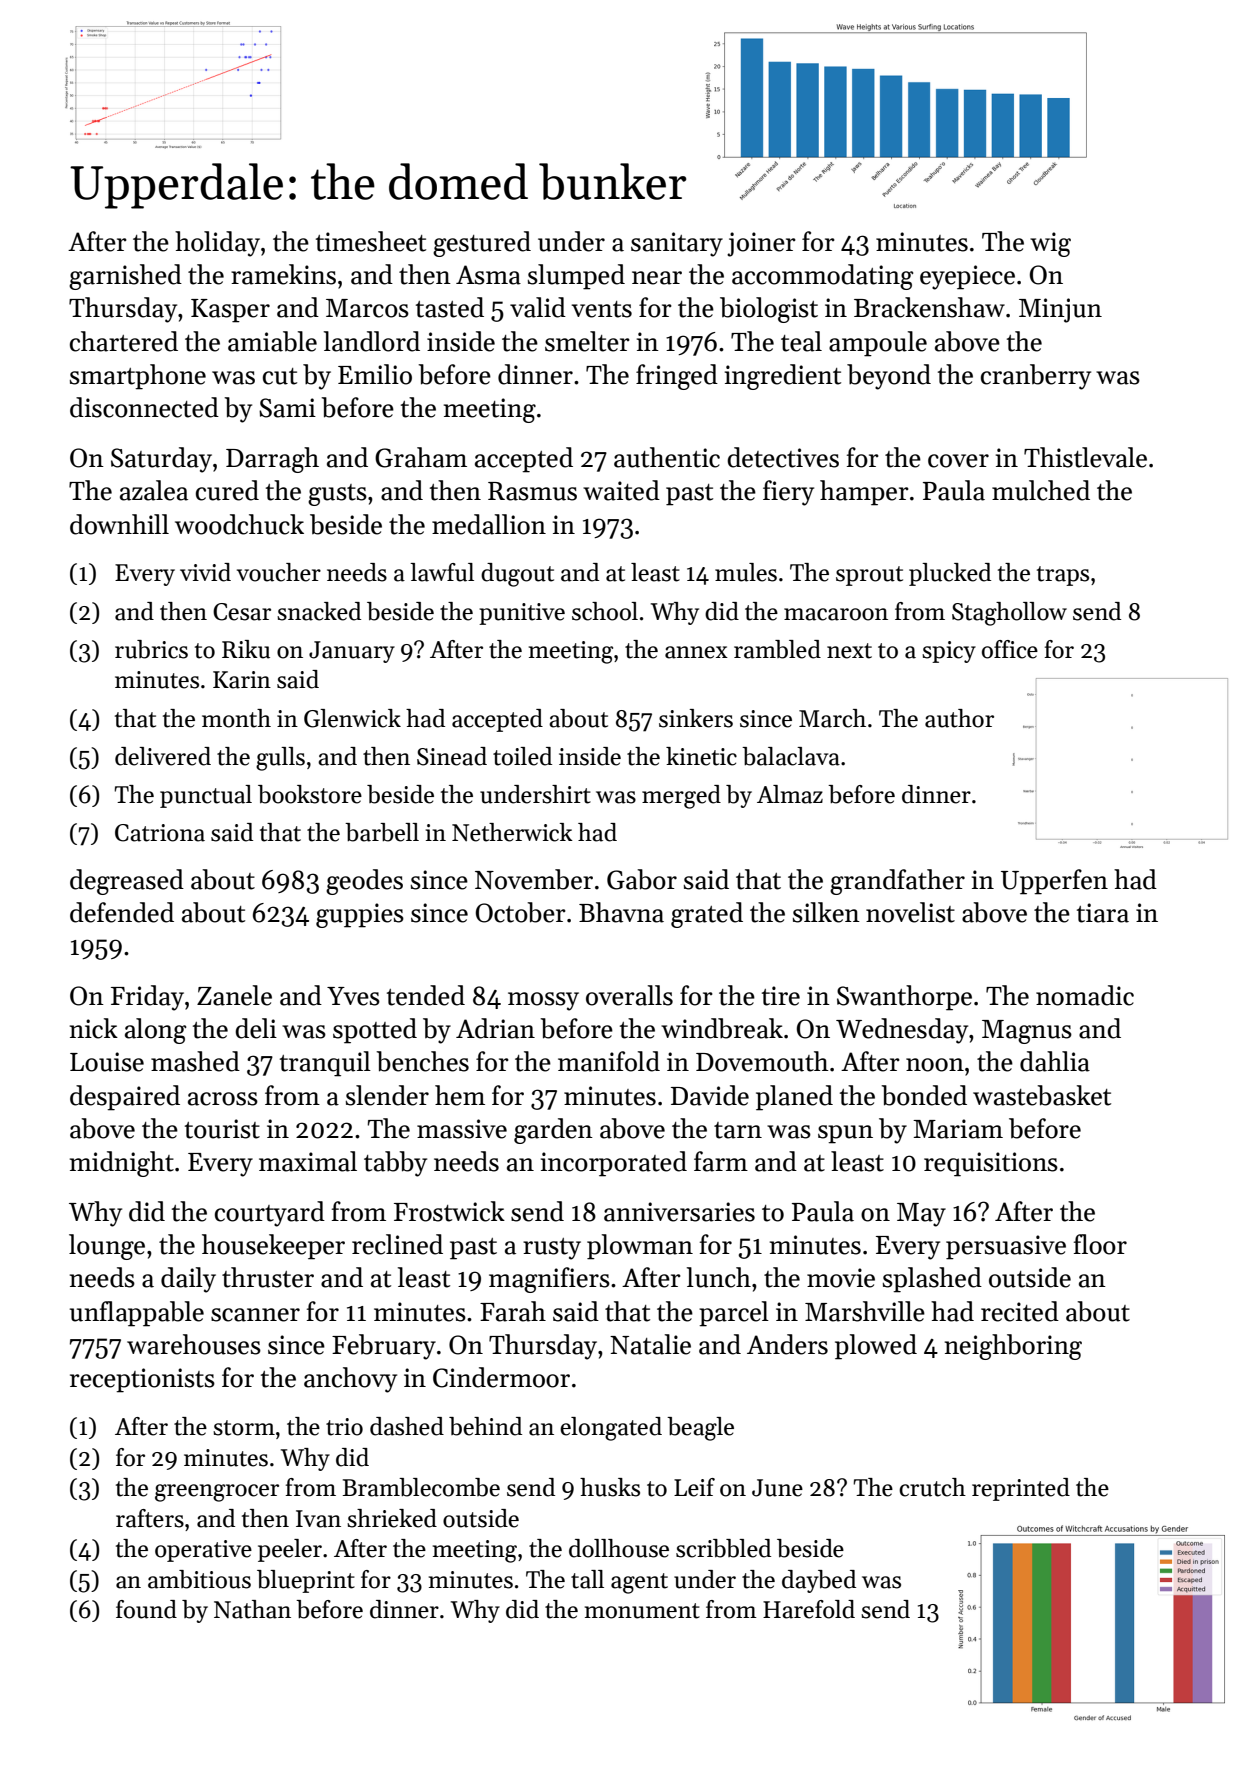 This screenshot has height=1771, width=1252. What do you see at coordinates (932, 1487) in the screenshot?
I see `crutch` at bounding box center [932, 1487].
